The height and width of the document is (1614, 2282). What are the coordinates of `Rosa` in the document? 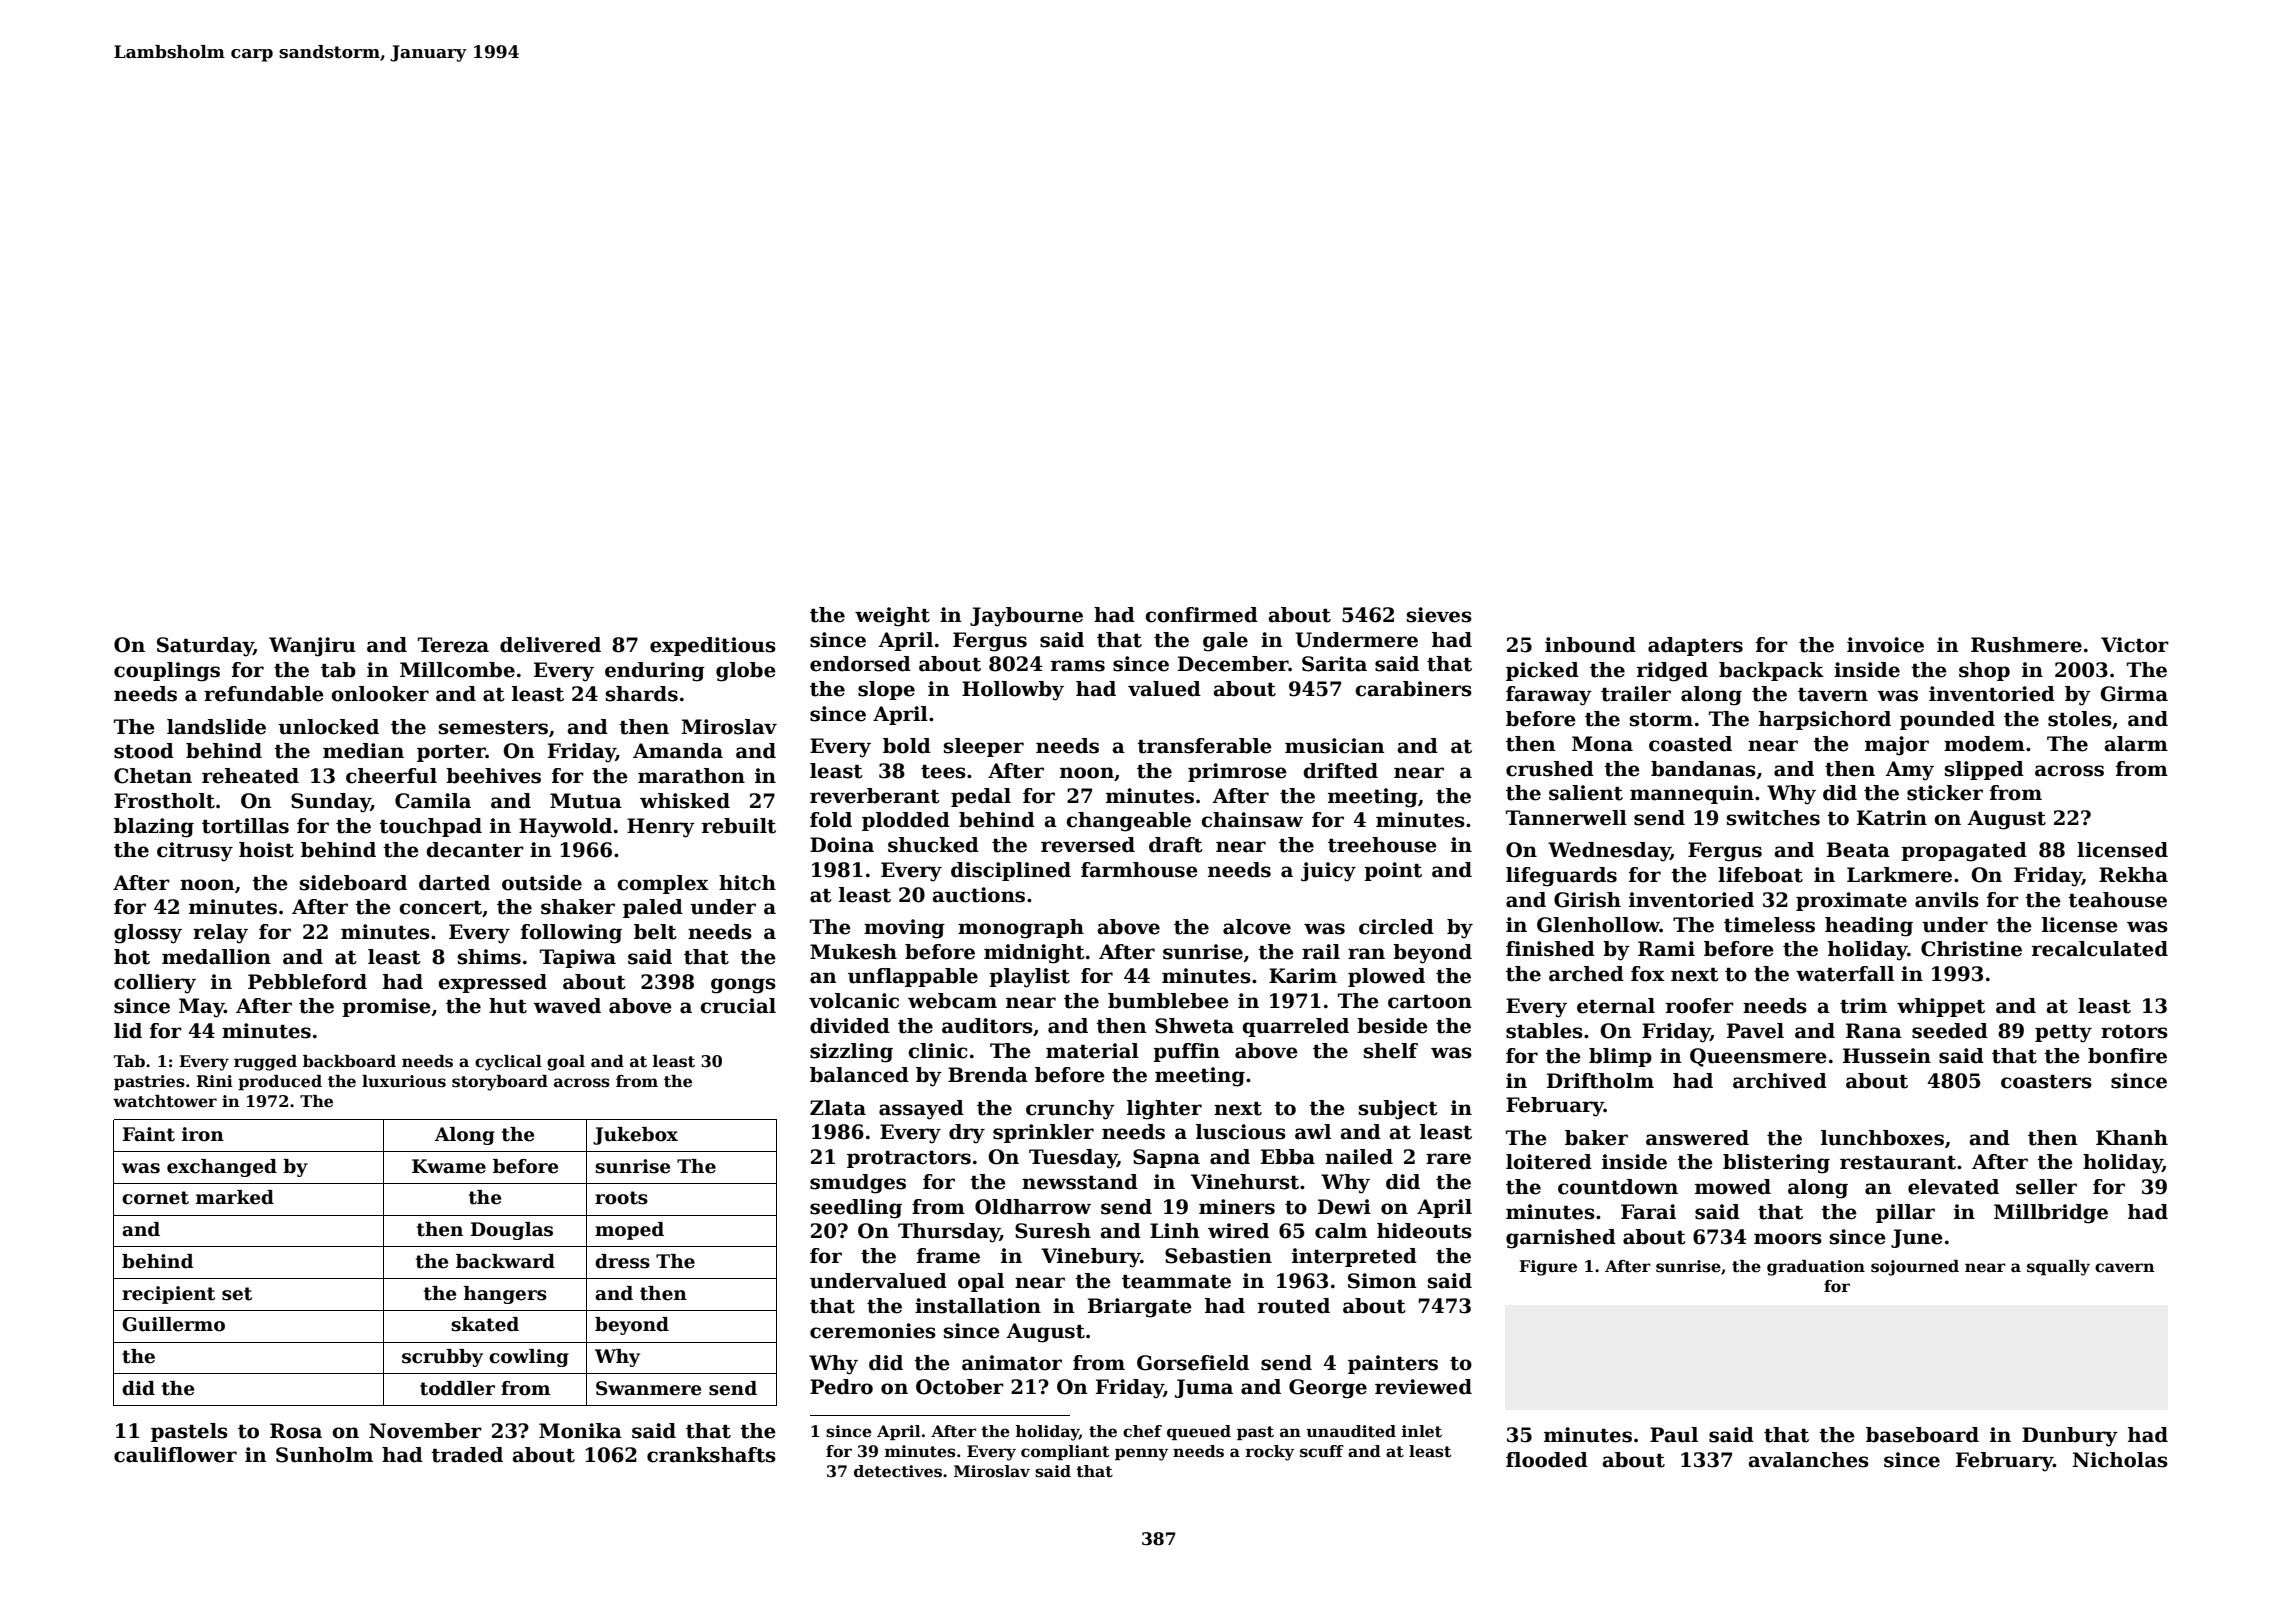 It's located at (296, 1431).
